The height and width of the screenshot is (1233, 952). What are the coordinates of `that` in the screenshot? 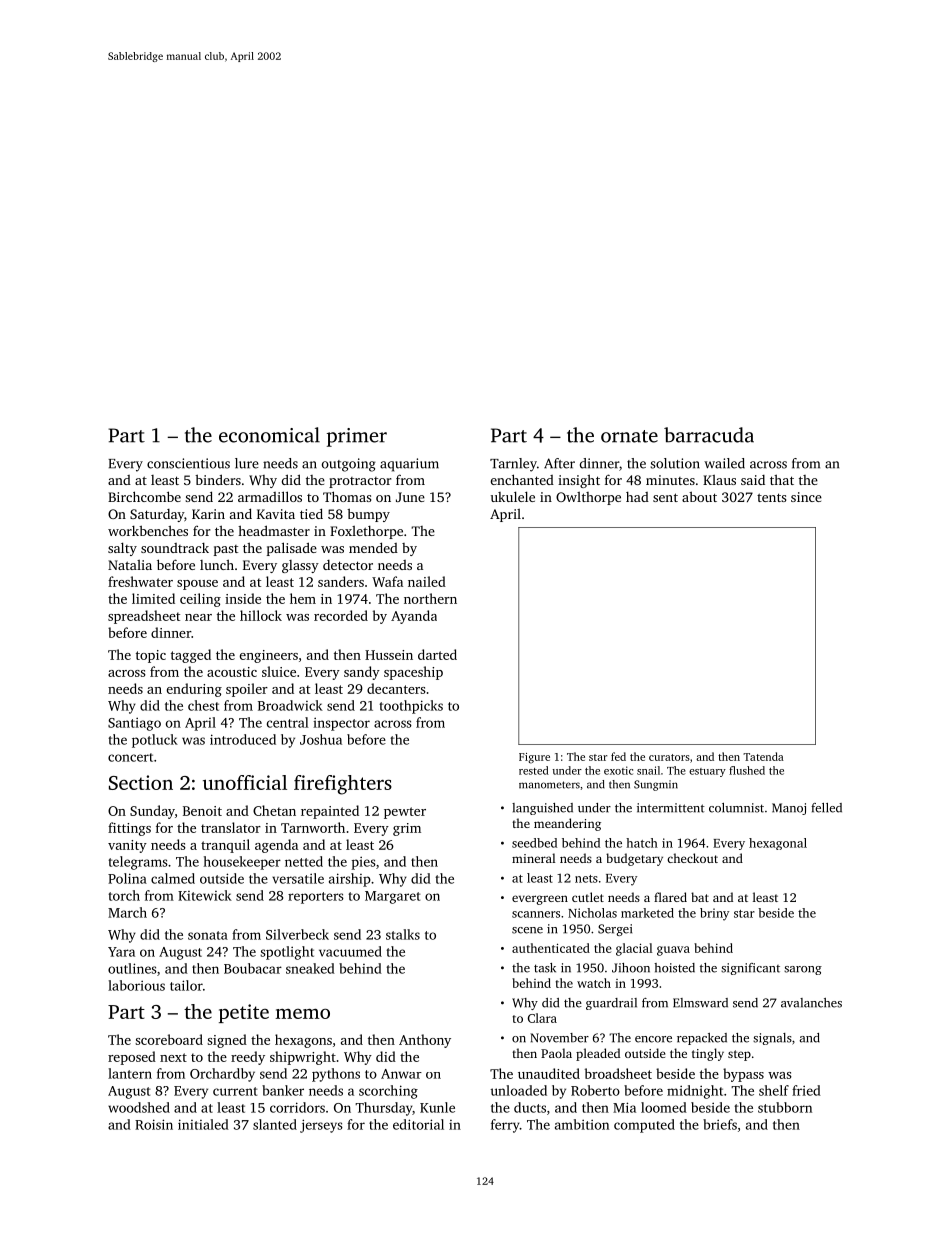 It's located at (782, 479).
